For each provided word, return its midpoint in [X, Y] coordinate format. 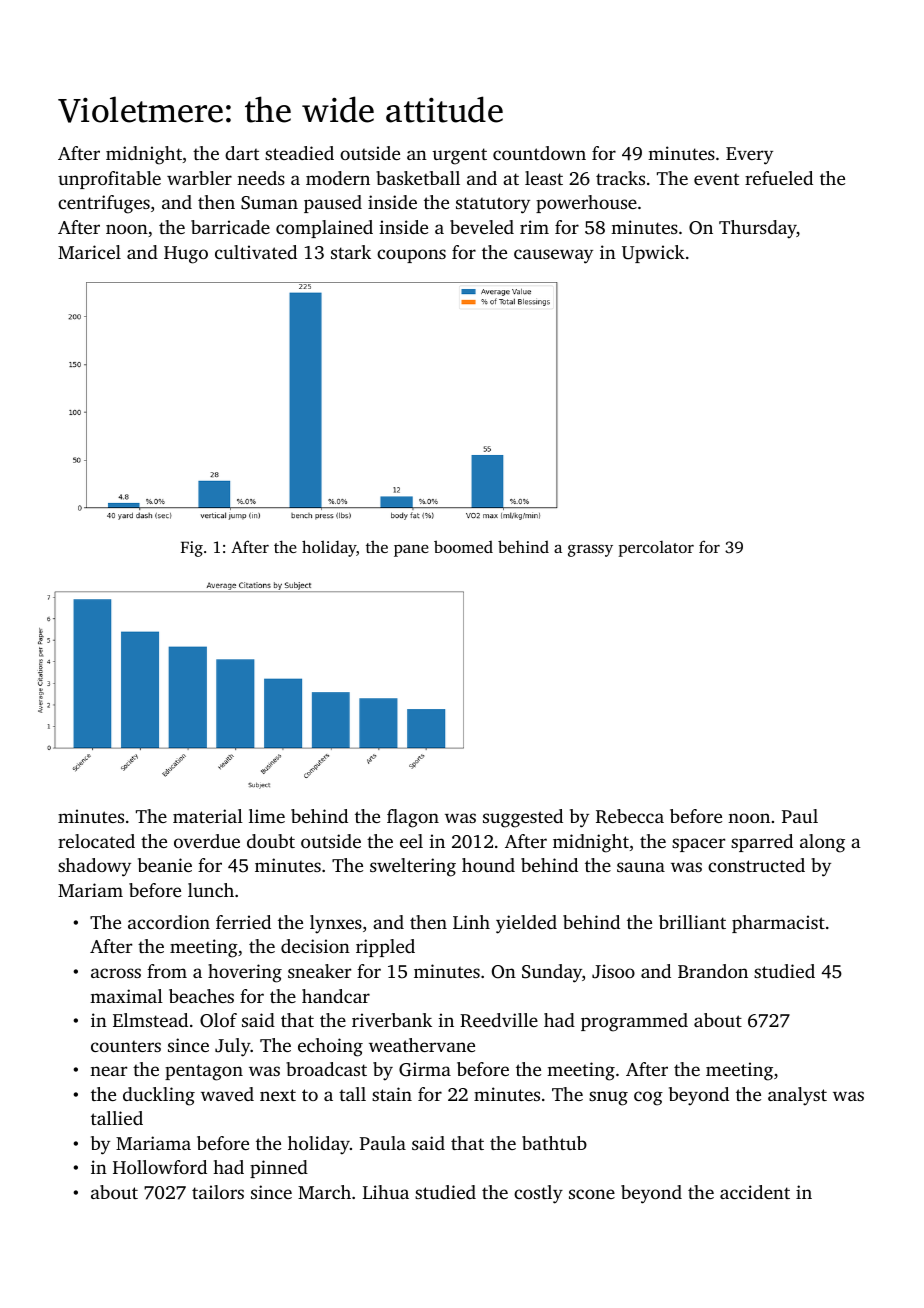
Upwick [653, 254]
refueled [779, 178]
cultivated [256, 252]
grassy [590, 550]
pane [411, 551]
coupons [411, 256]
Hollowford [160, 1167]
